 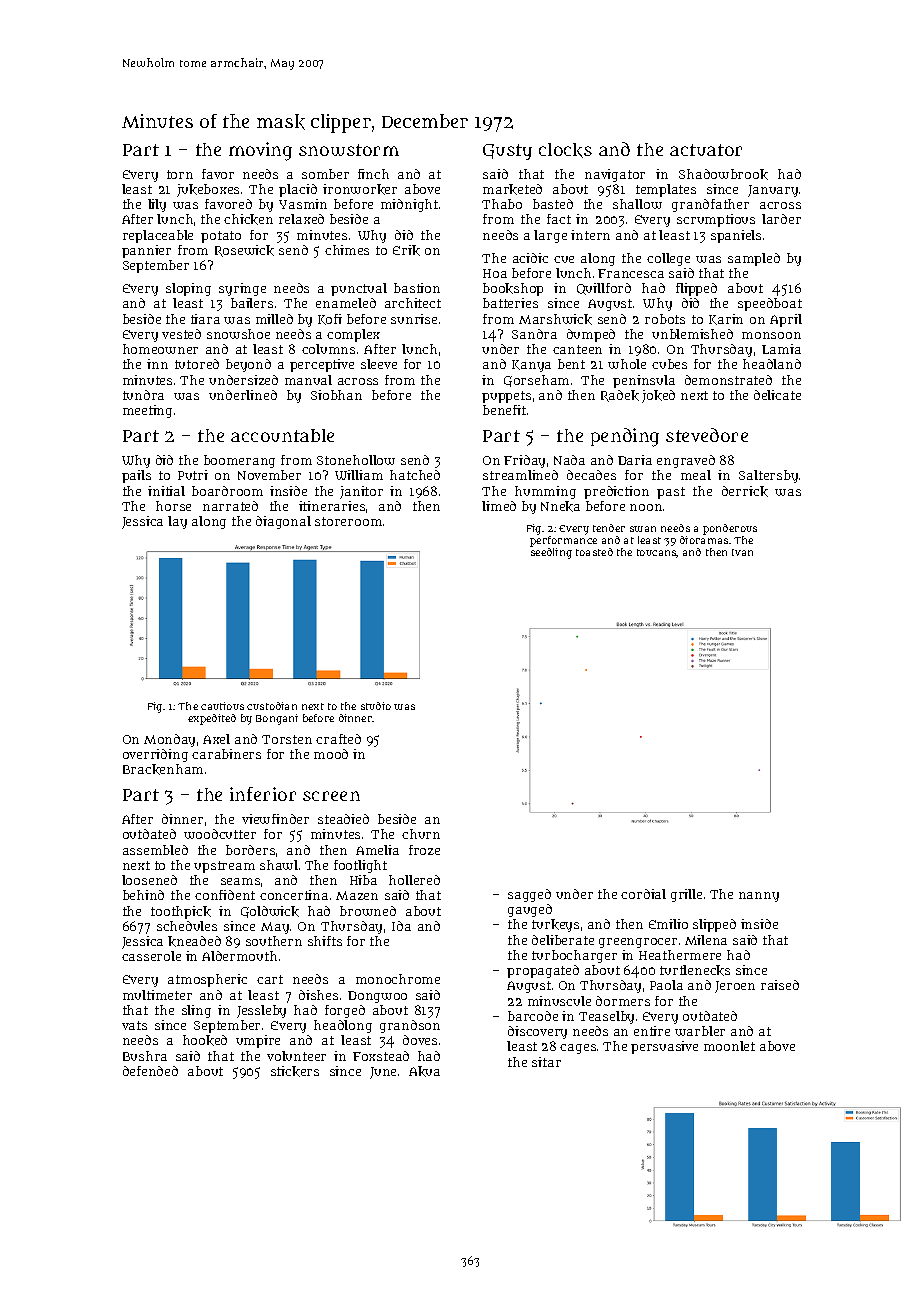 What do you see at coordinates (376, 706) in the image?
I see `studio` at bounding box center [376, 706].
